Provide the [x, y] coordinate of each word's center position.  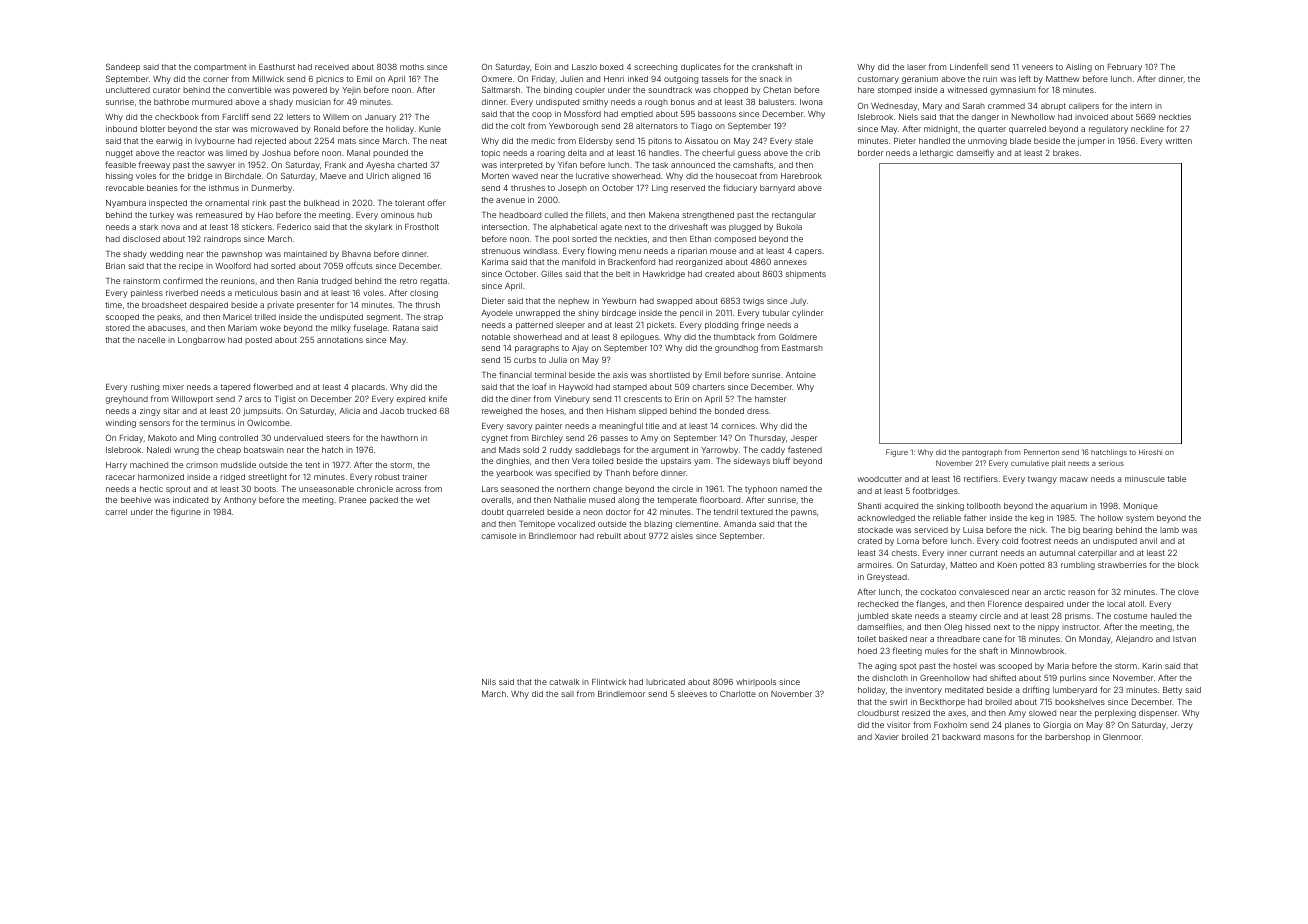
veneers [1037, 67]
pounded [390, 153]
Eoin [543, 67]
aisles [682, 536]
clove [1188, 592]
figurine [186, 512]
